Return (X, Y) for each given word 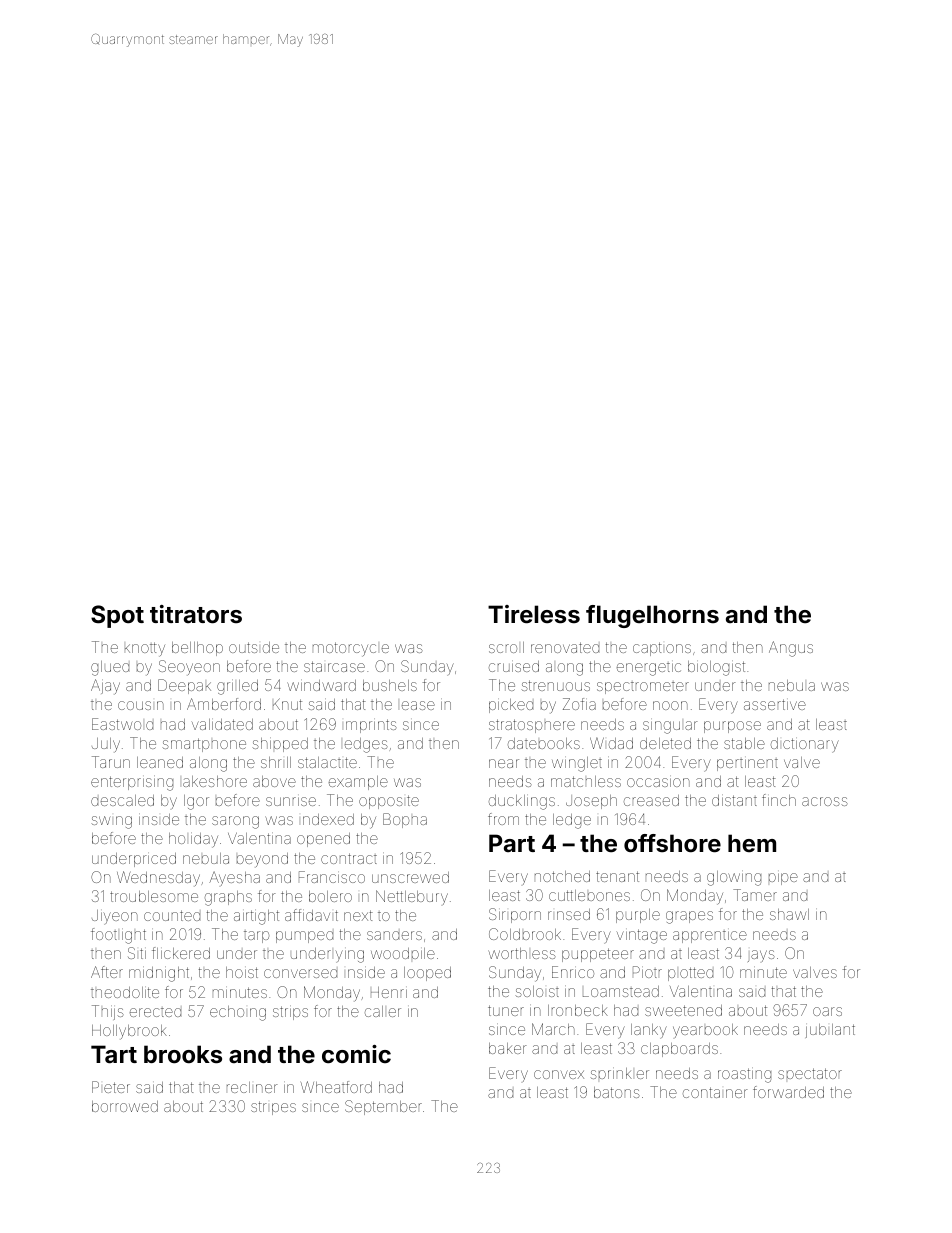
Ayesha (234, 878)
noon (670, 705)
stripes (273, 1108)
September (383, 1107)
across (825, 801)
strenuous (556, 685)
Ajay (105, 687)
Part (512, 843)
